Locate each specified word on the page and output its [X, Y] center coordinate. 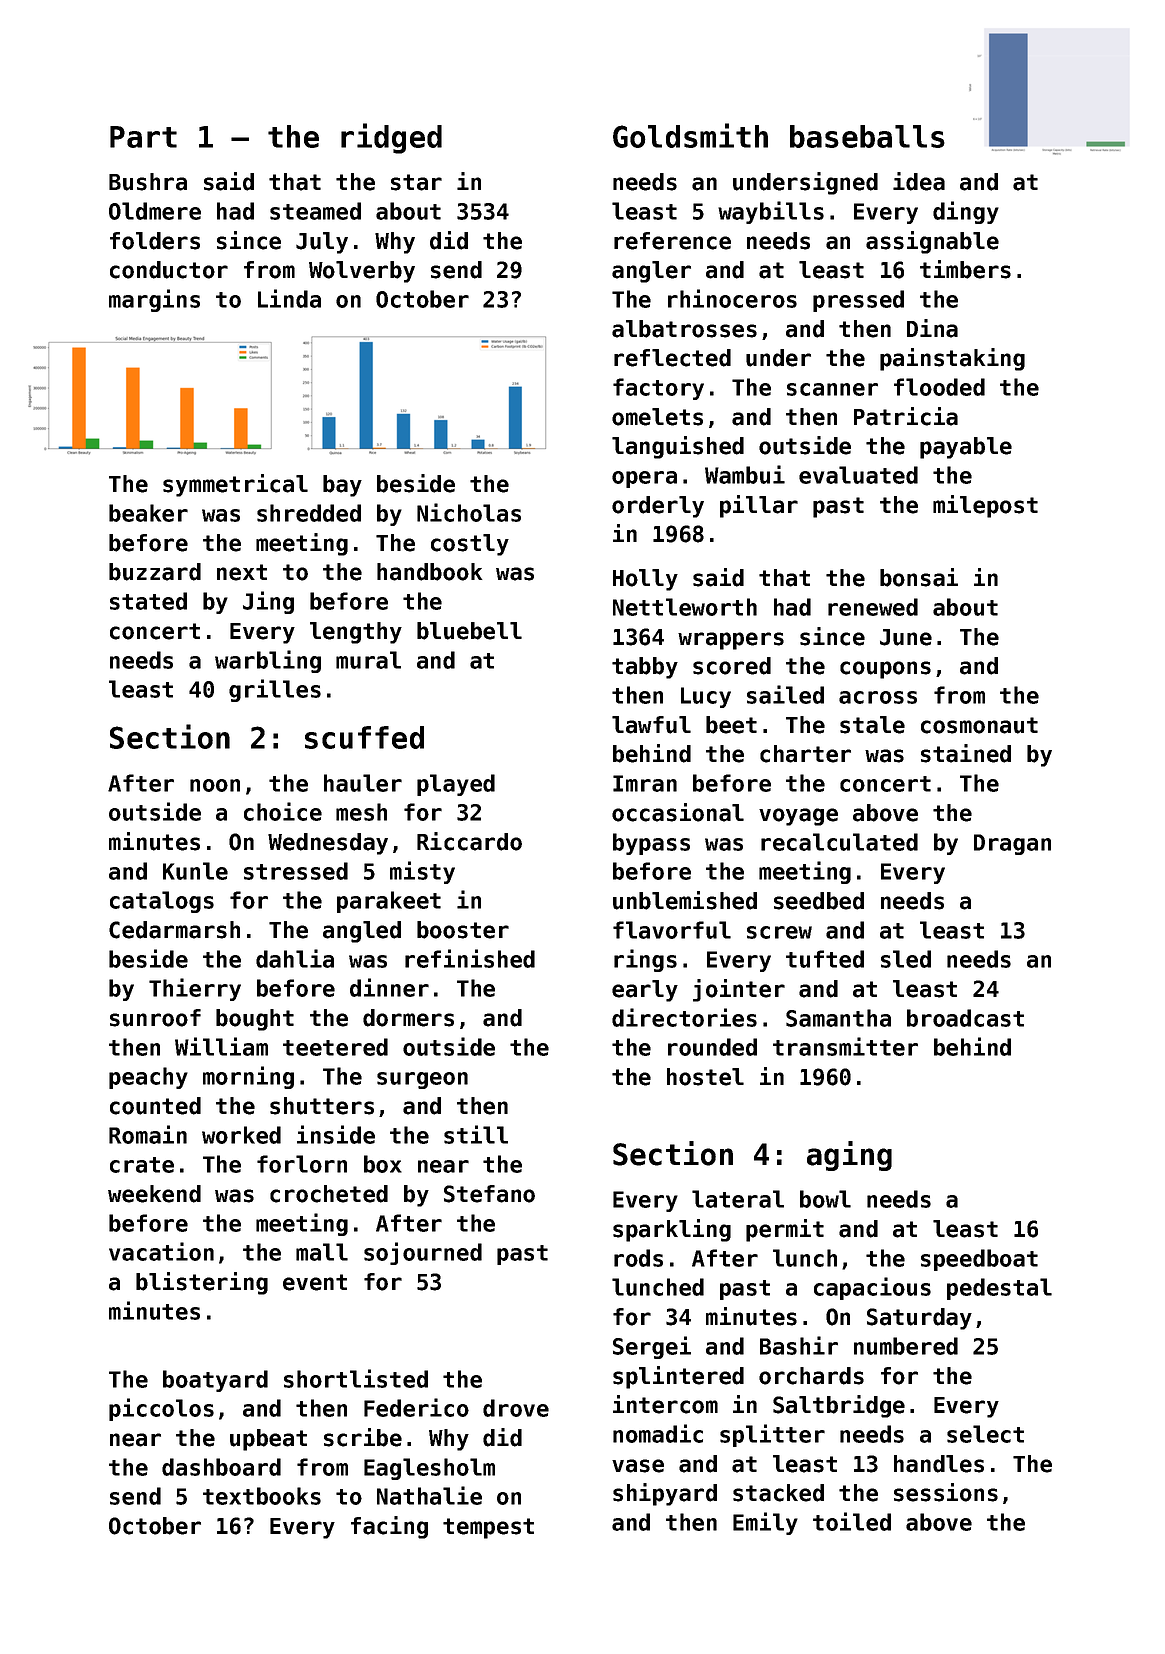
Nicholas [469, 512]
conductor [169, 270]
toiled [852, 1521]
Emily [765, 1523]
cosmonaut [979, 725]
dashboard [221, 1467]
